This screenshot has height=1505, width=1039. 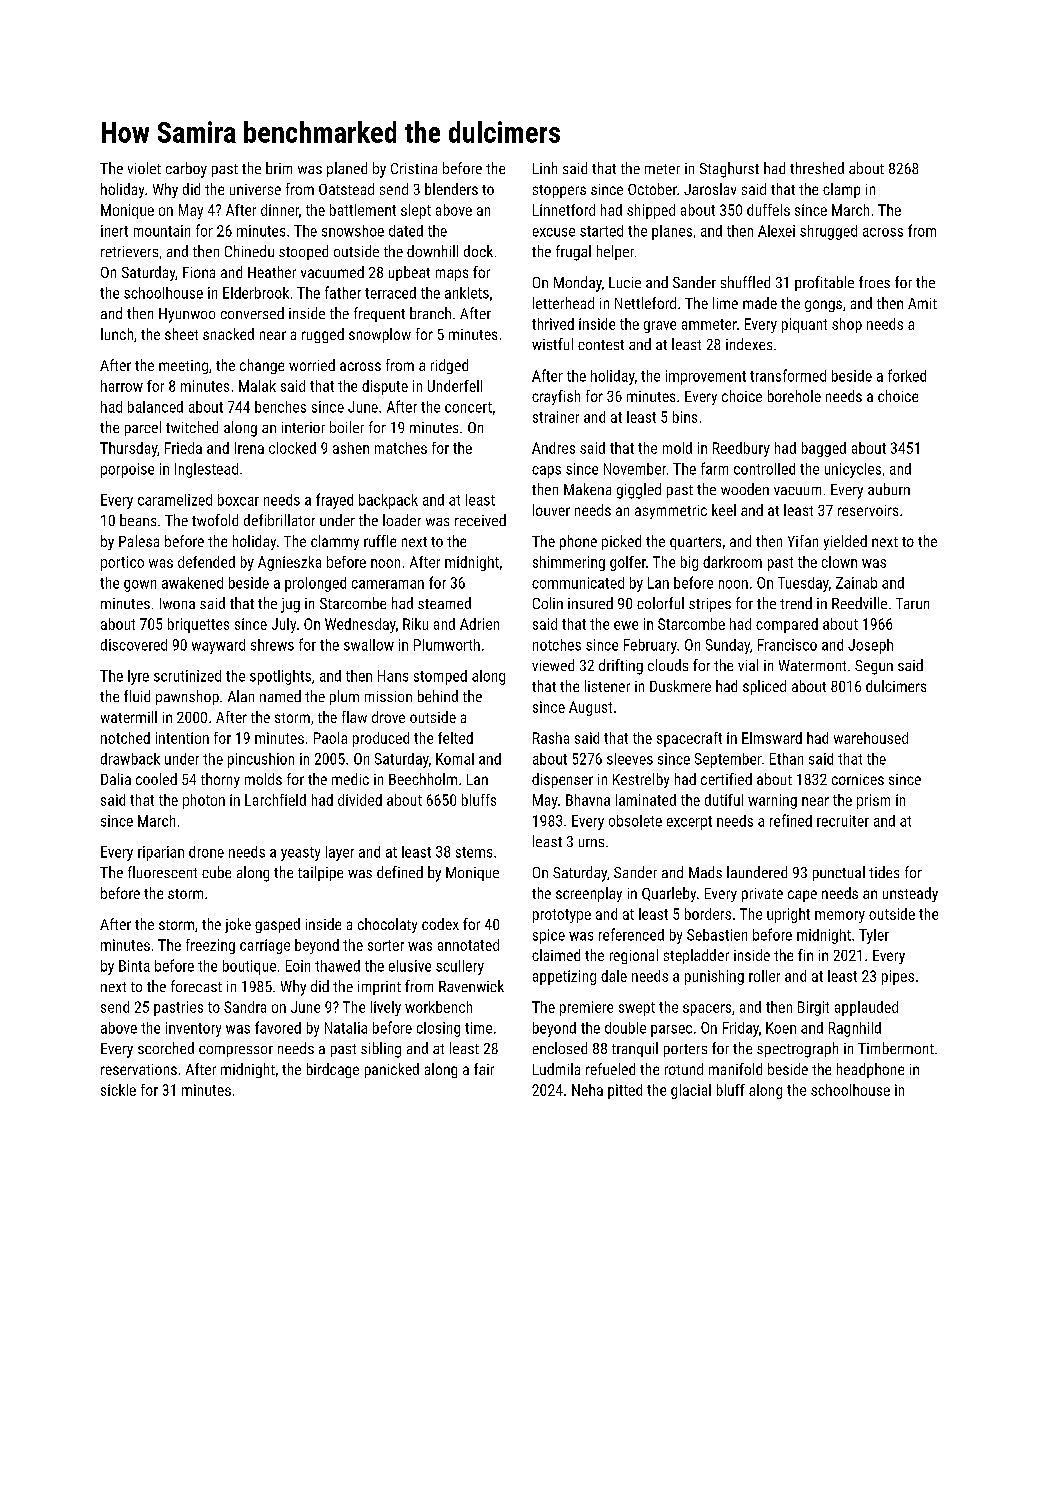 I want to click on cameraman, so click(x=388, y=584).
